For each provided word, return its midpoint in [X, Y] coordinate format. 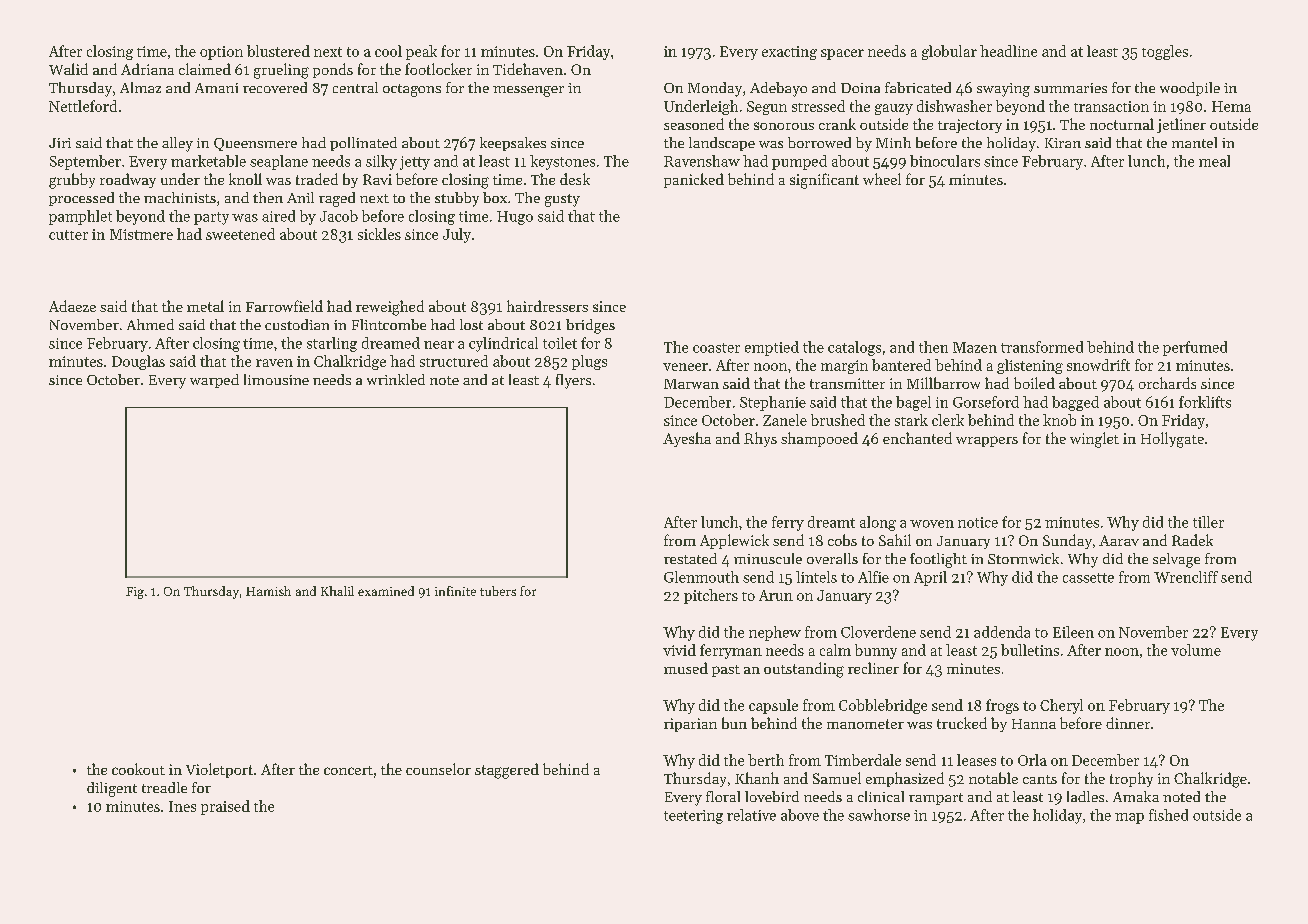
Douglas [138, 362]
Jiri [60, 143]
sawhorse [879, 815]
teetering [693, 817]
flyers [573, 381]
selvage [1176, 560]
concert [348, 770]
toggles [1165, 52]
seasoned [694, 124]
